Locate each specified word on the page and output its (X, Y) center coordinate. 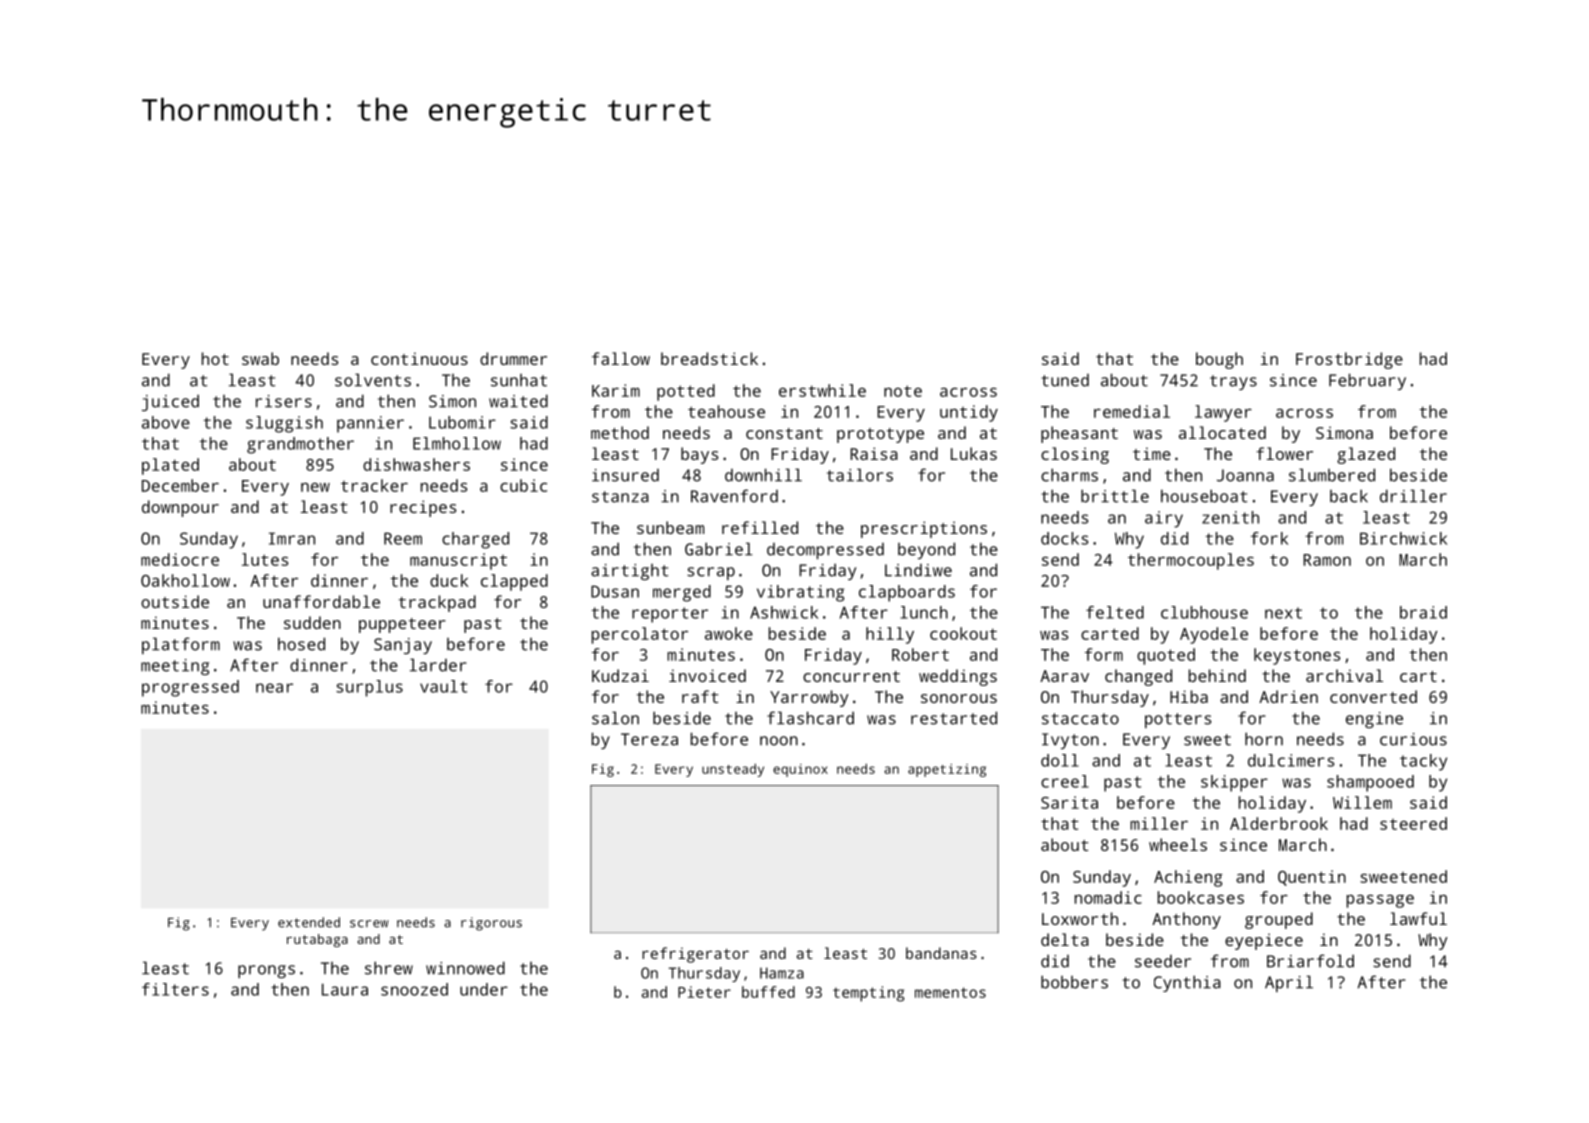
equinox (800, 770)
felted (1115, 612)
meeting (175, 667)
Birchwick (1403, 538)
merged (682, 593)
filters (175, 989)
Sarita (1069, 802)
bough (1219, 360)
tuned (1065, 380)
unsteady (733, 770)
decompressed (825, 551)
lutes (265, 559)
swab (260, 358)
